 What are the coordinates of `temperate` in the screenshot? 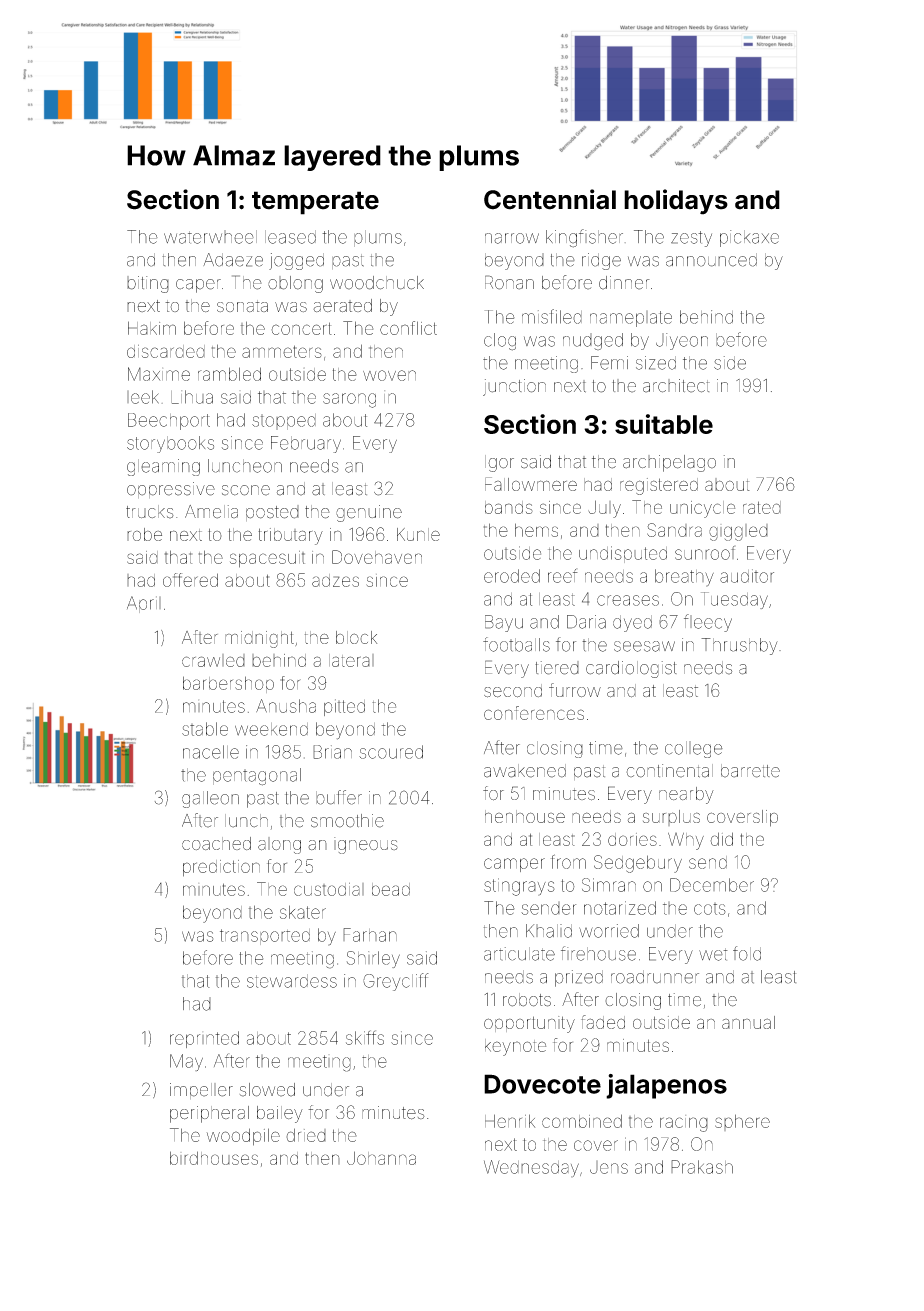 It's located at (315, 203).
